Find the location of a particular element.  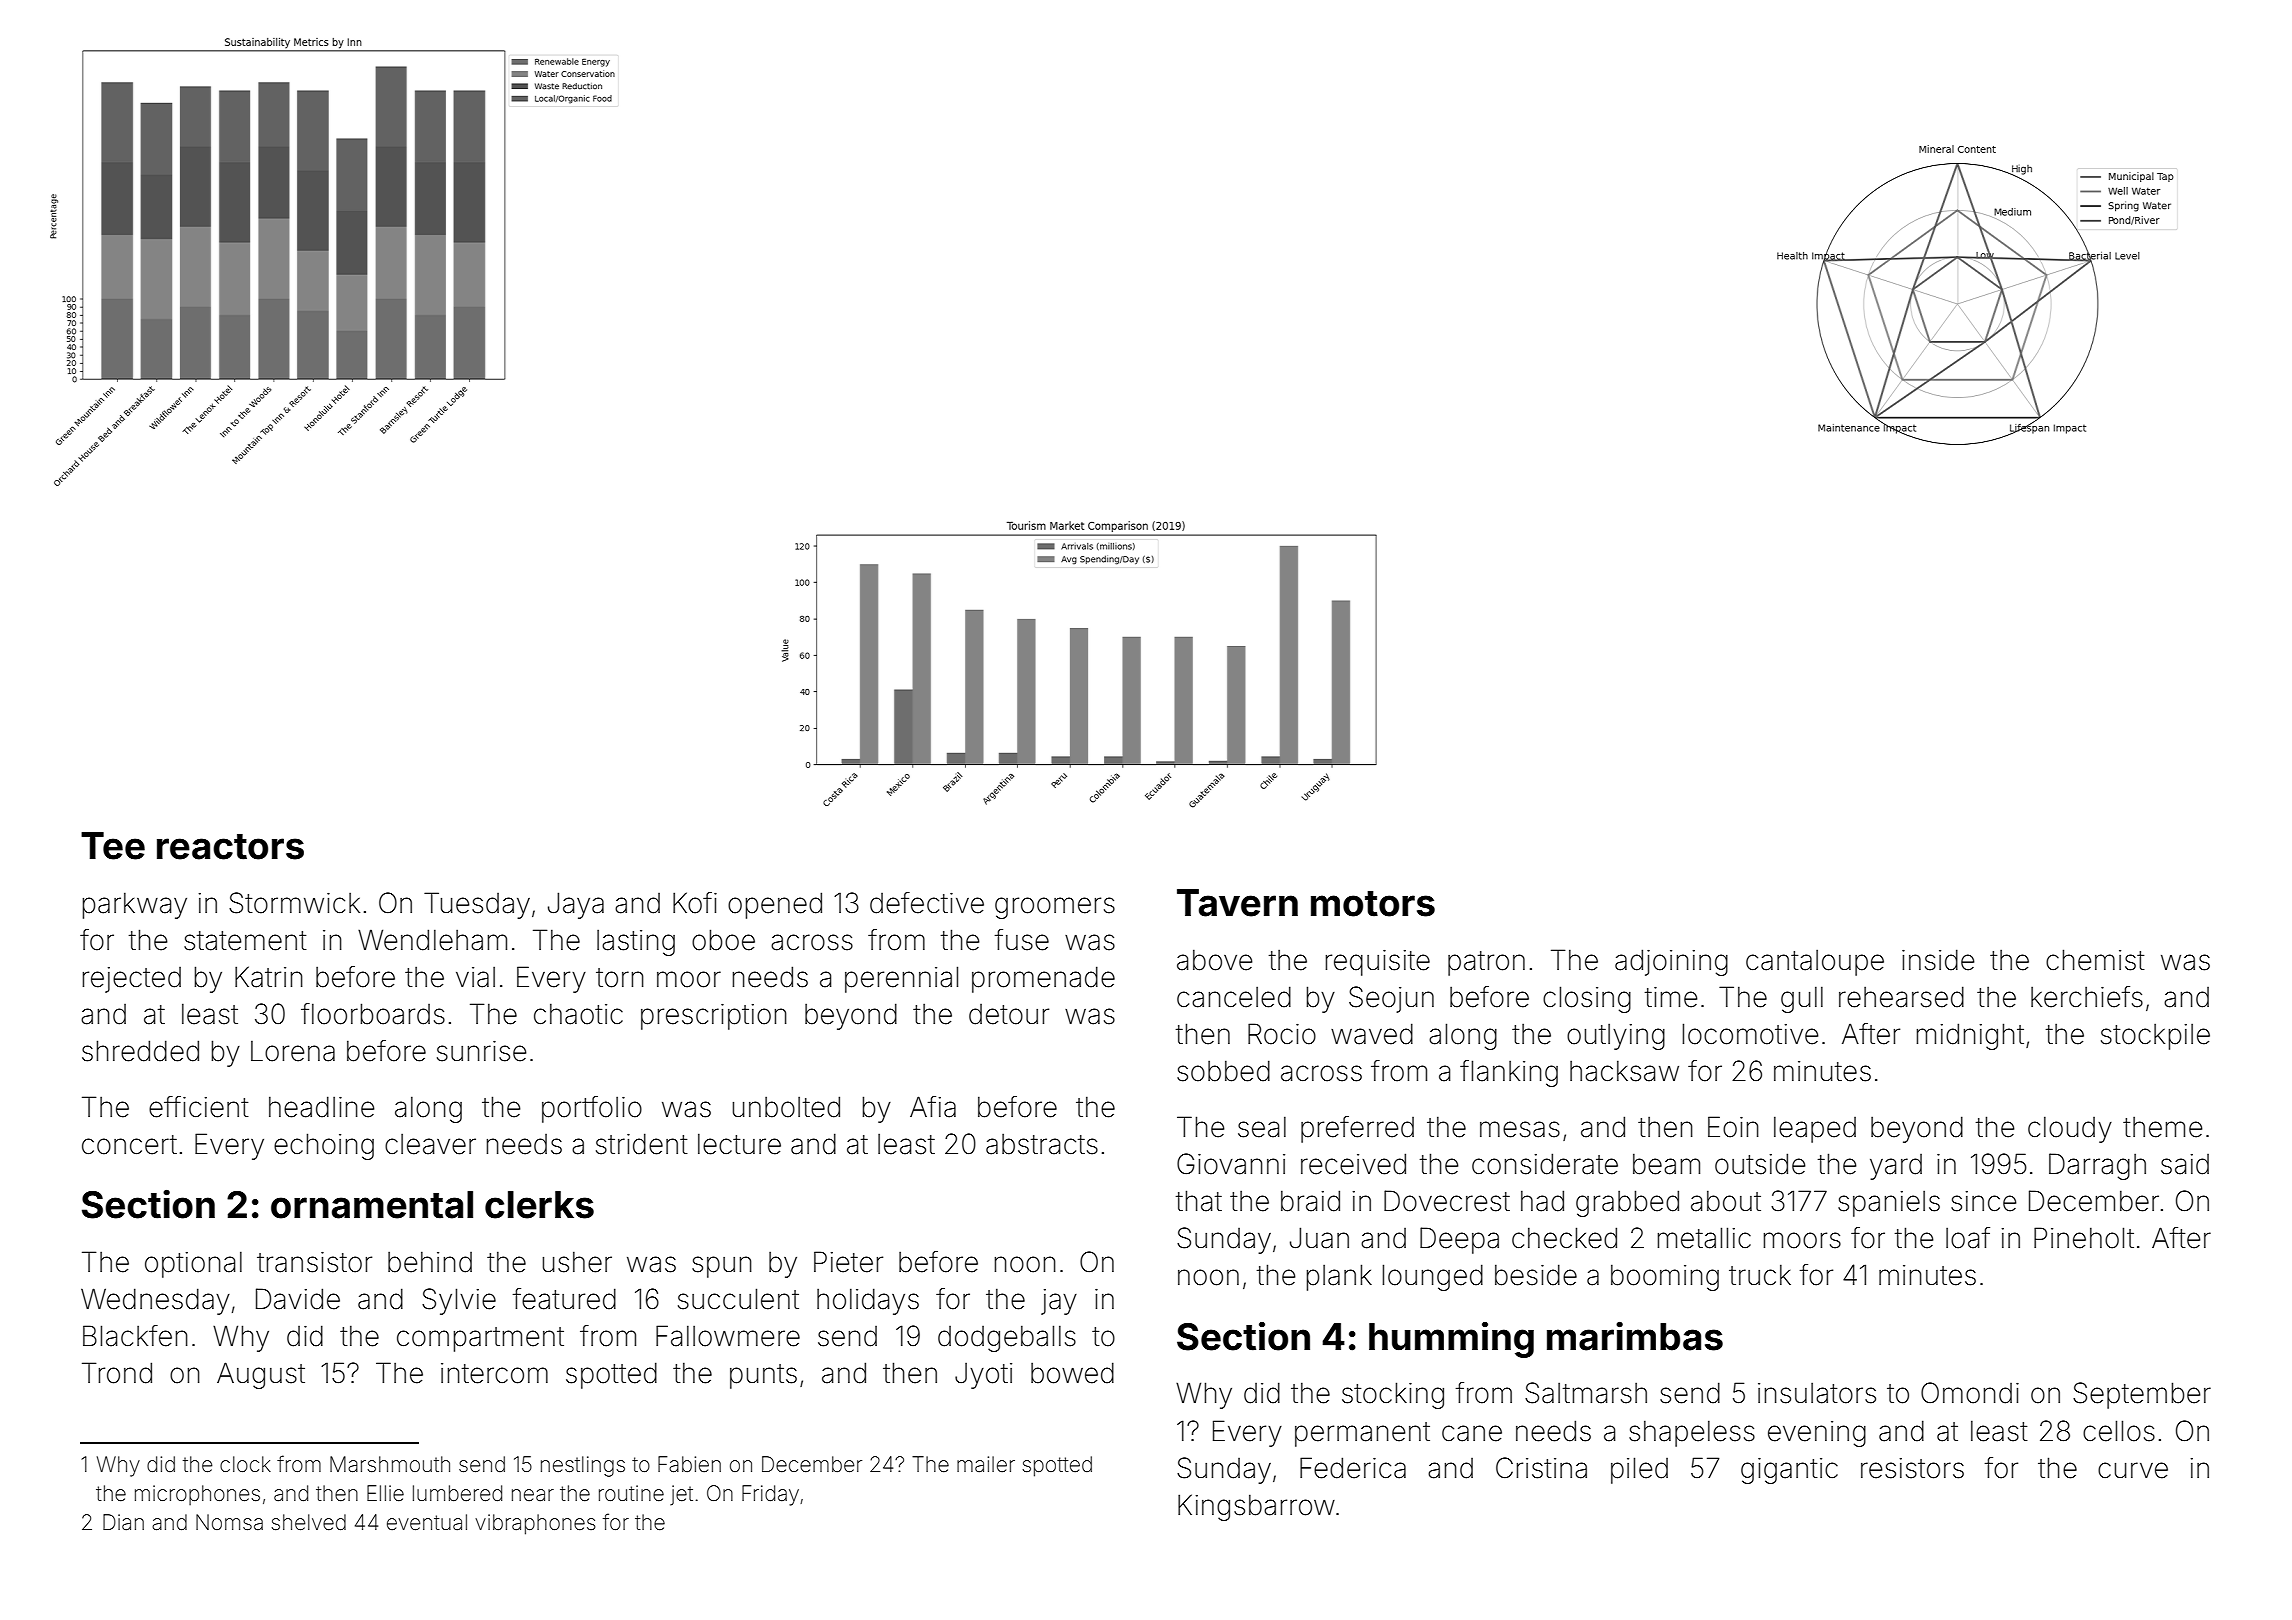

grabbed is located at coordinates (1627, 1203).
